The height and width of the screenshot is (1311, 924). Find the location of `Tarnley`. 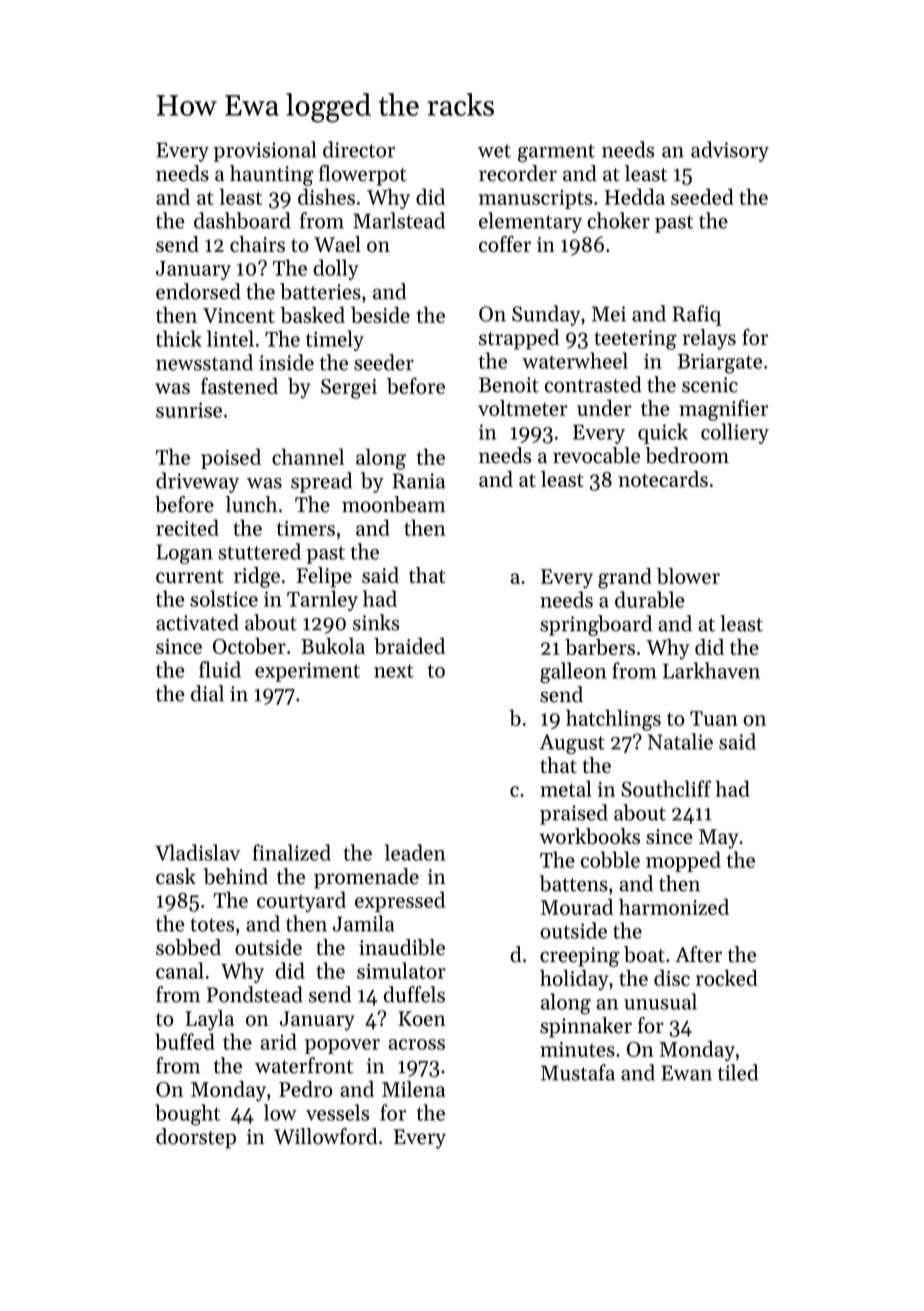

Tarnley is located at coordinates (322, 600).
